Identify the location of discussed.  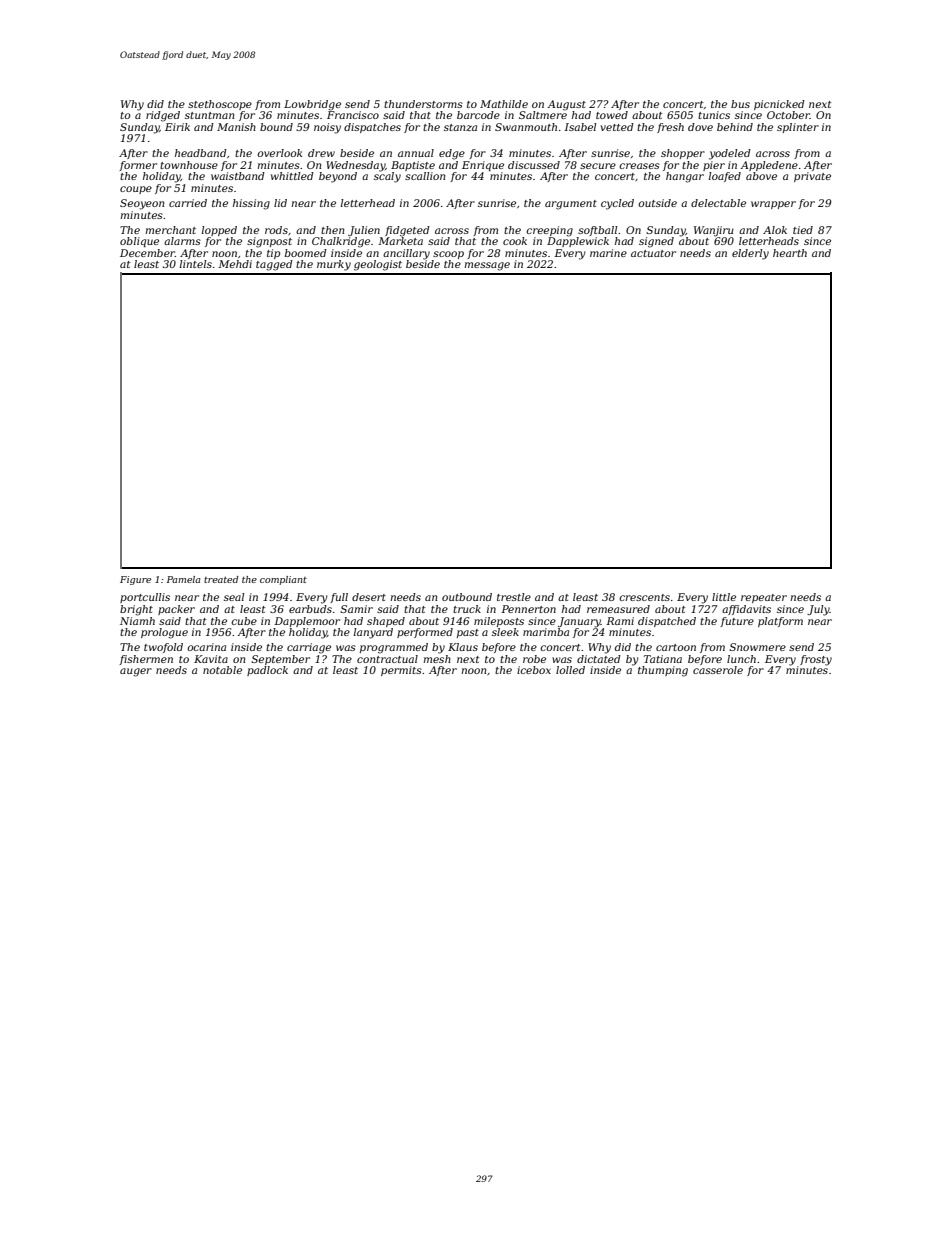
(534, 165).
